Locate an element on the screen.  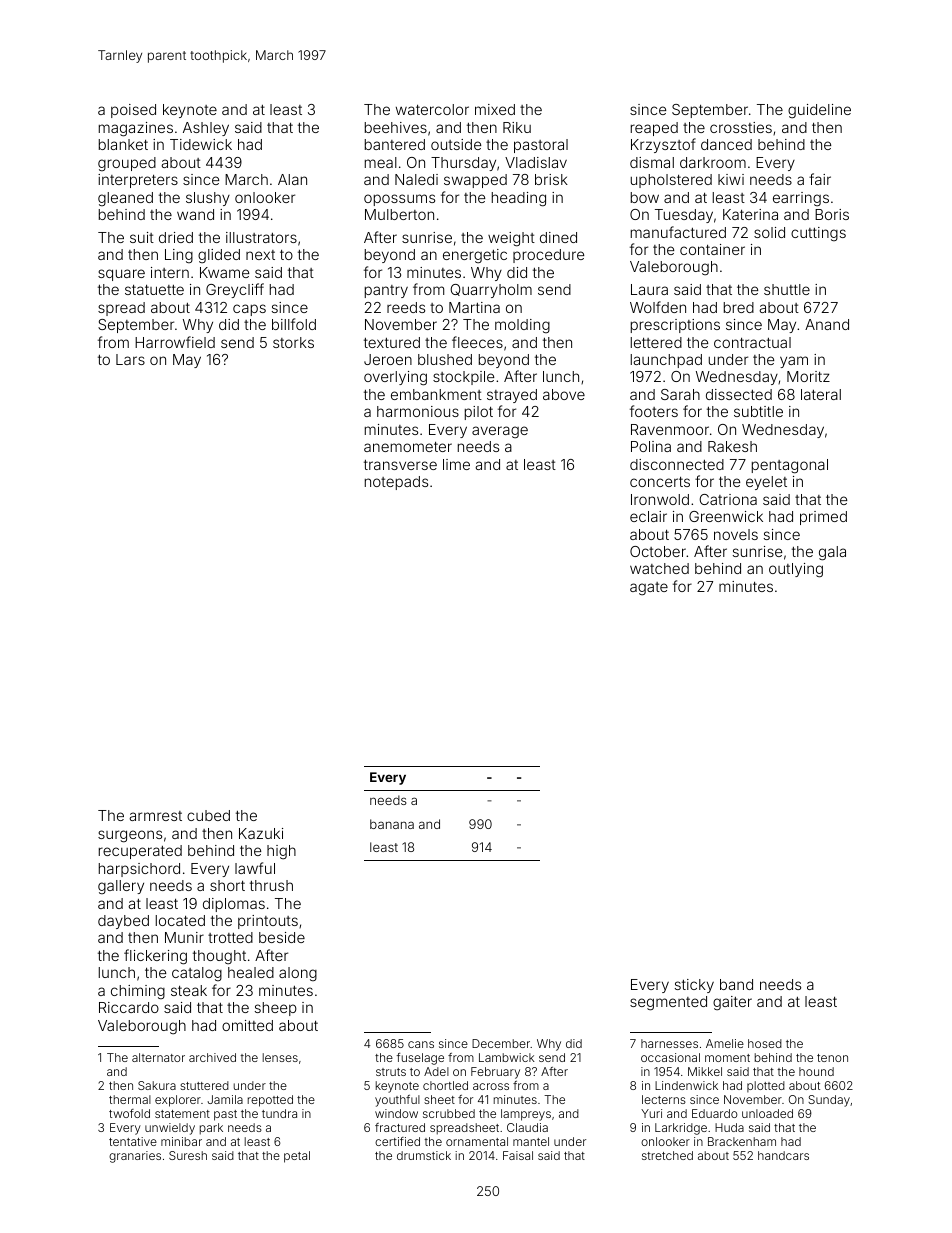
thermal is located at coordinates (130, 1099).
